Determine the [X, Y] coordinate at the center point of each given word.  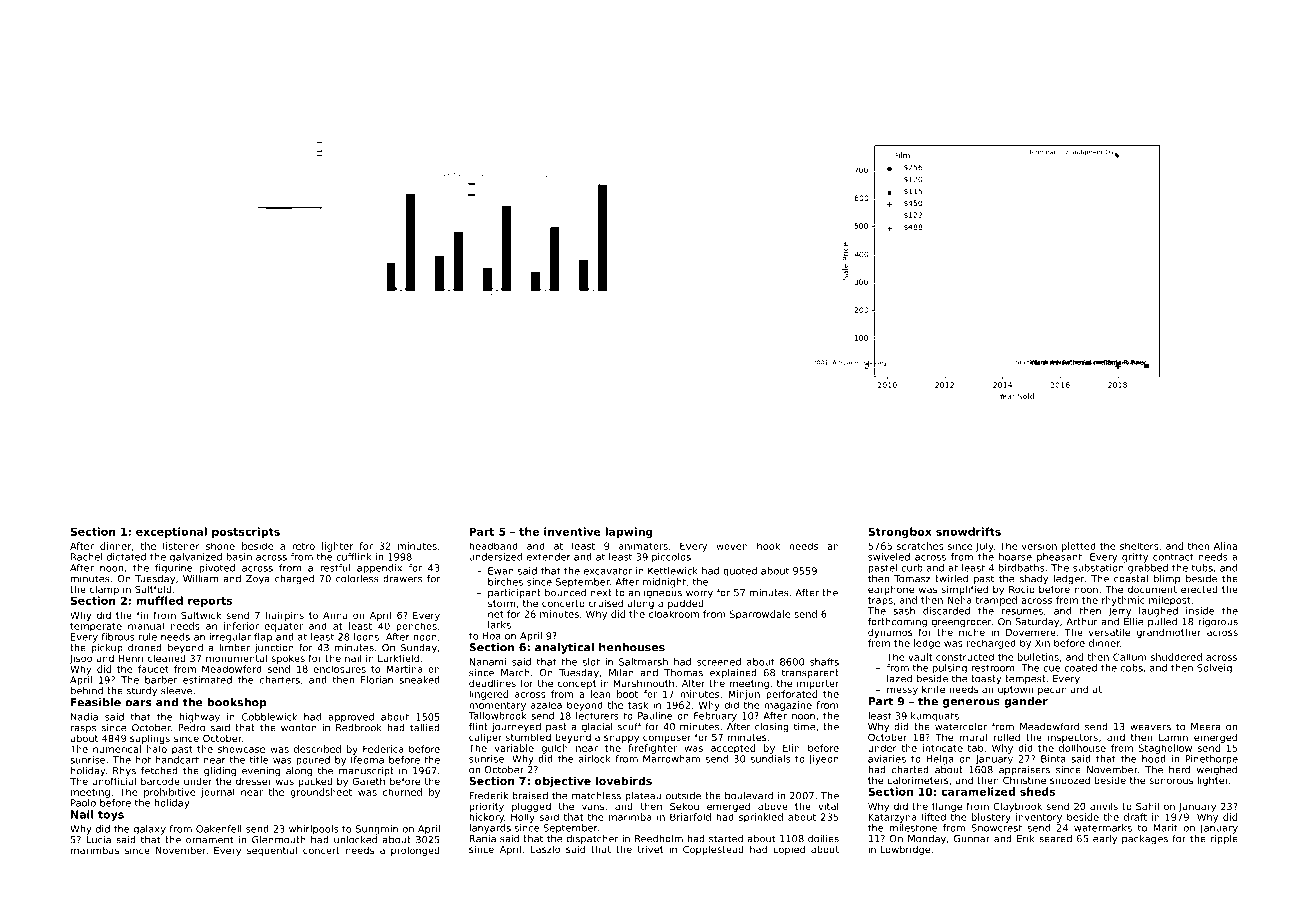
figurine [174, 569]
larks [499, 625]
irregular [230, 638]
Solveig [1214, 669]
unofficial [114, 781]
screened [719, 662]
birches [505, 582]
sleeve [176, 691]
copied [789, 850]
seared [1055, 839]
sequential [272, 851]
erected [1199, 589]
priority [486, 807]
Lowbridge [905, 850]
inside [1200, 611]
